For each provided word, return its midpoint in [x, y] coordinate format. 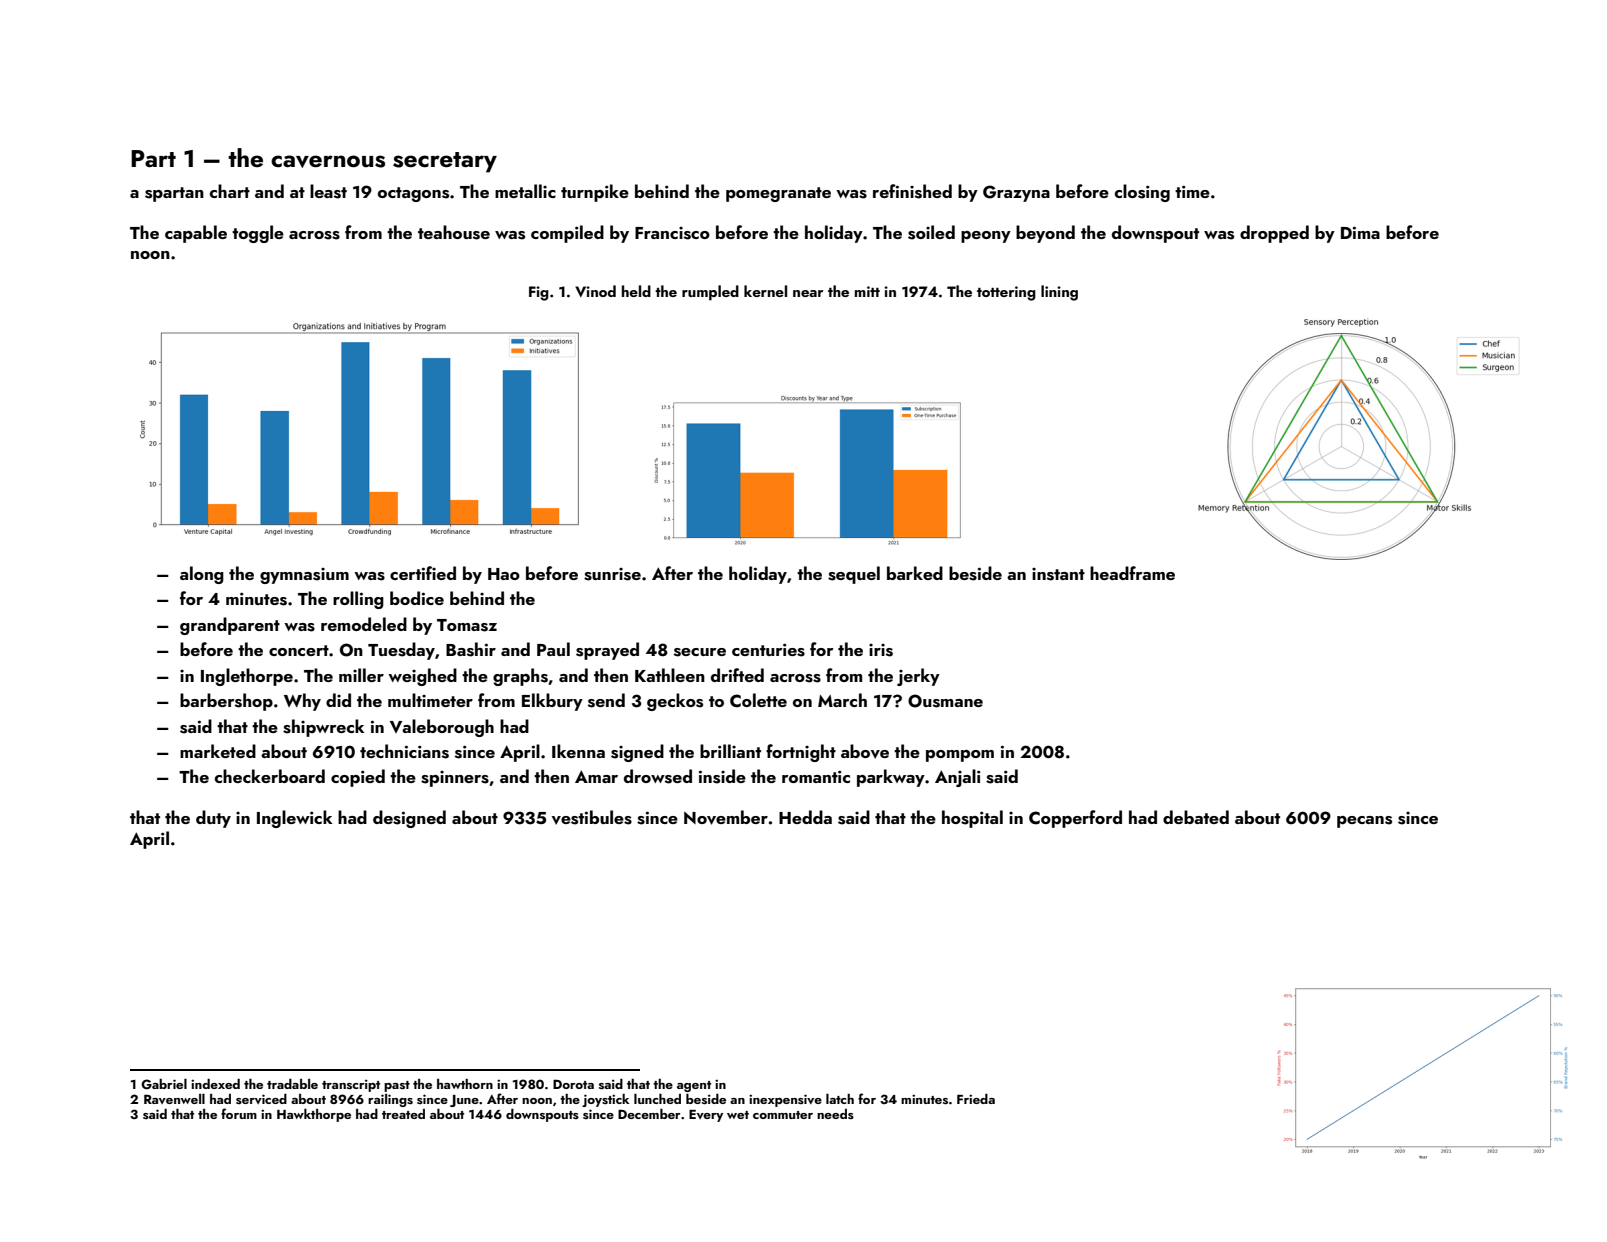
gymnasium [304, 576]
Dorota [573, 1084]
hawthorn [465, 1084]
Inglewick [294, 819]
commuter [783, 1115]
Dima [1360, 232]
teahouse [454, 232]
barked [915, 573]
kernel [765, 291]
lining [1059, 293]
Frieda [976, 1099]
